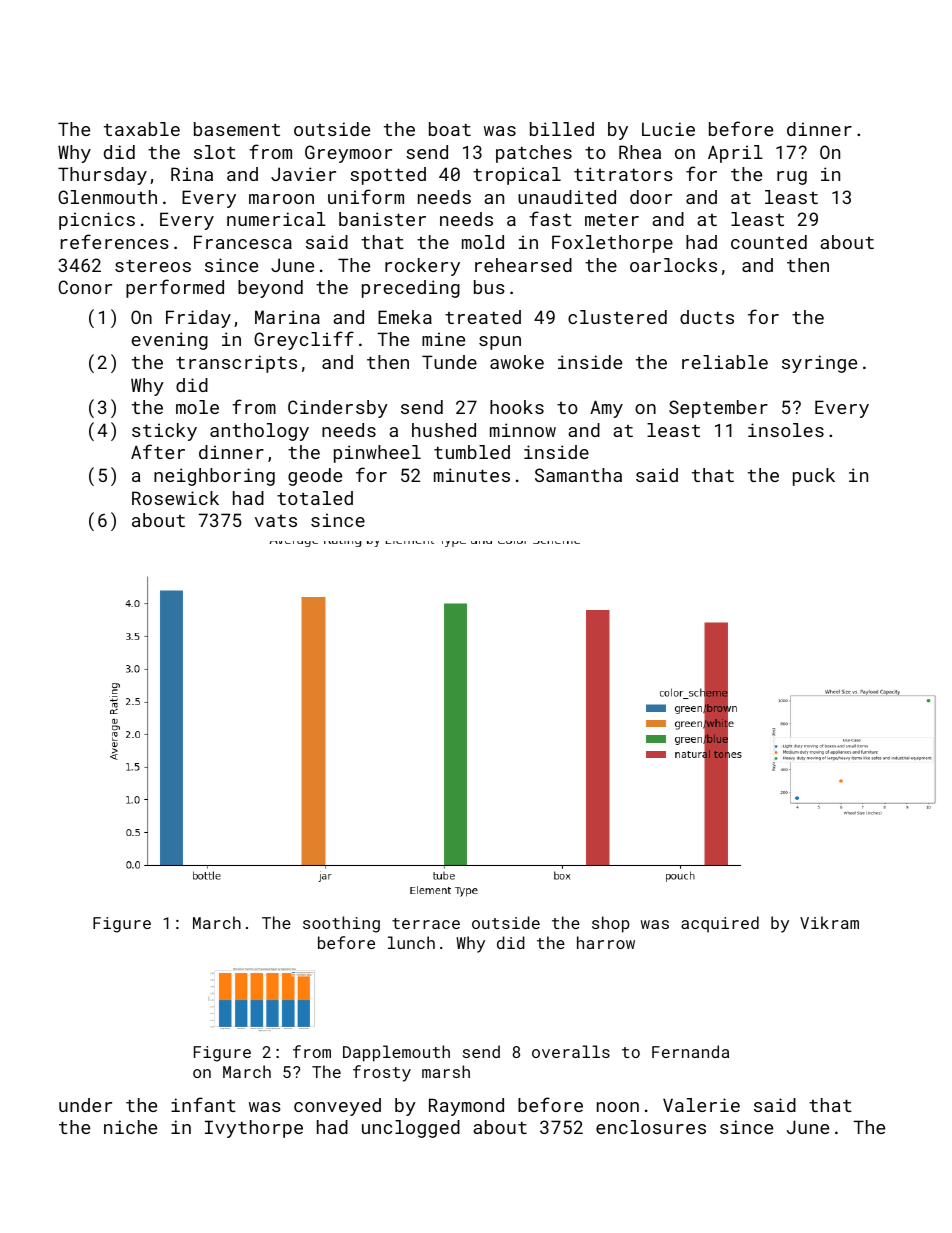 The height and width of the screenshot is (1233, 952). Describe the element at coordinates (720, 924) in the screenshot. I see `acquired` at that location.
